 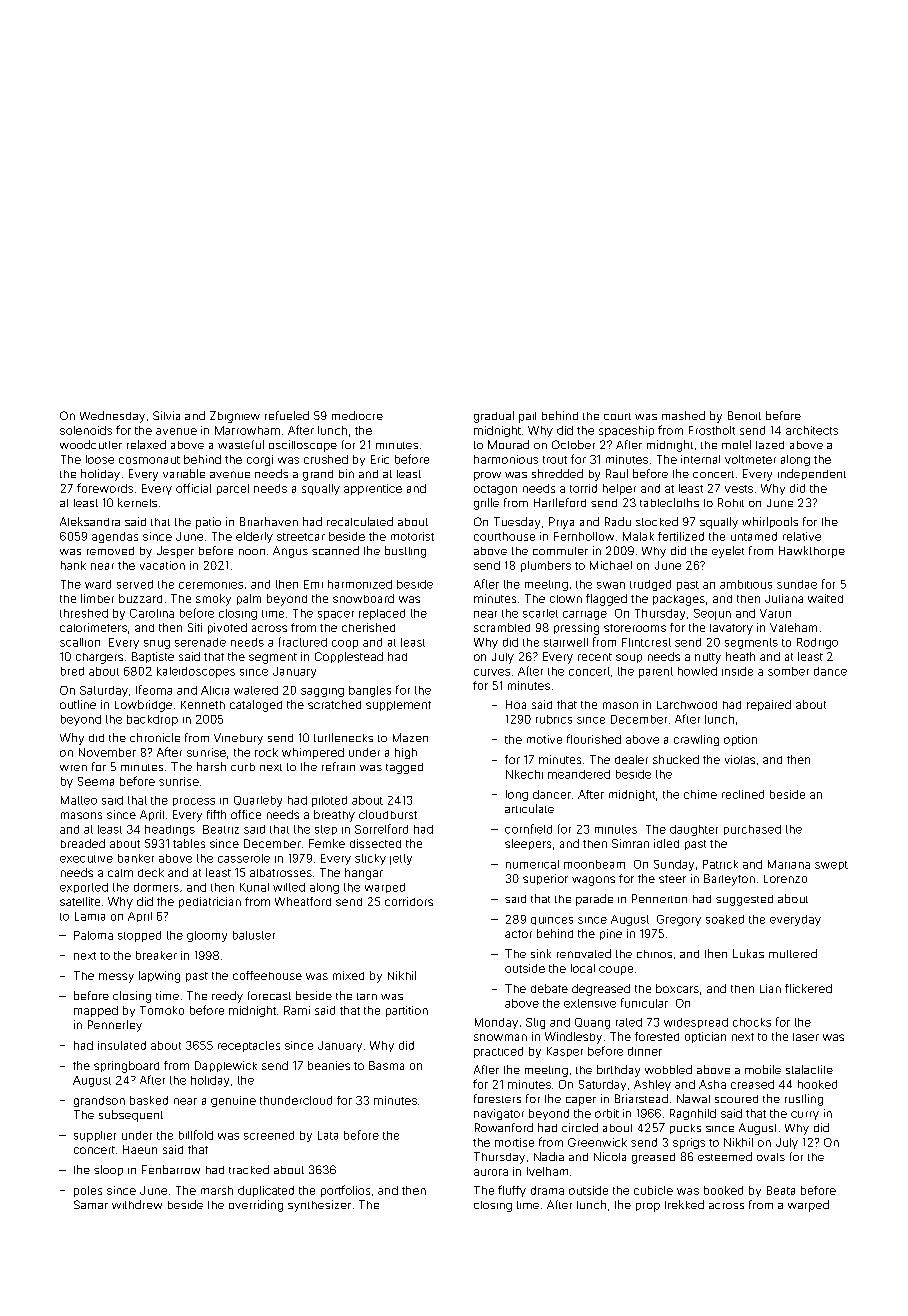 I want to click on Aleksandra, so click(x=90, y=521).
